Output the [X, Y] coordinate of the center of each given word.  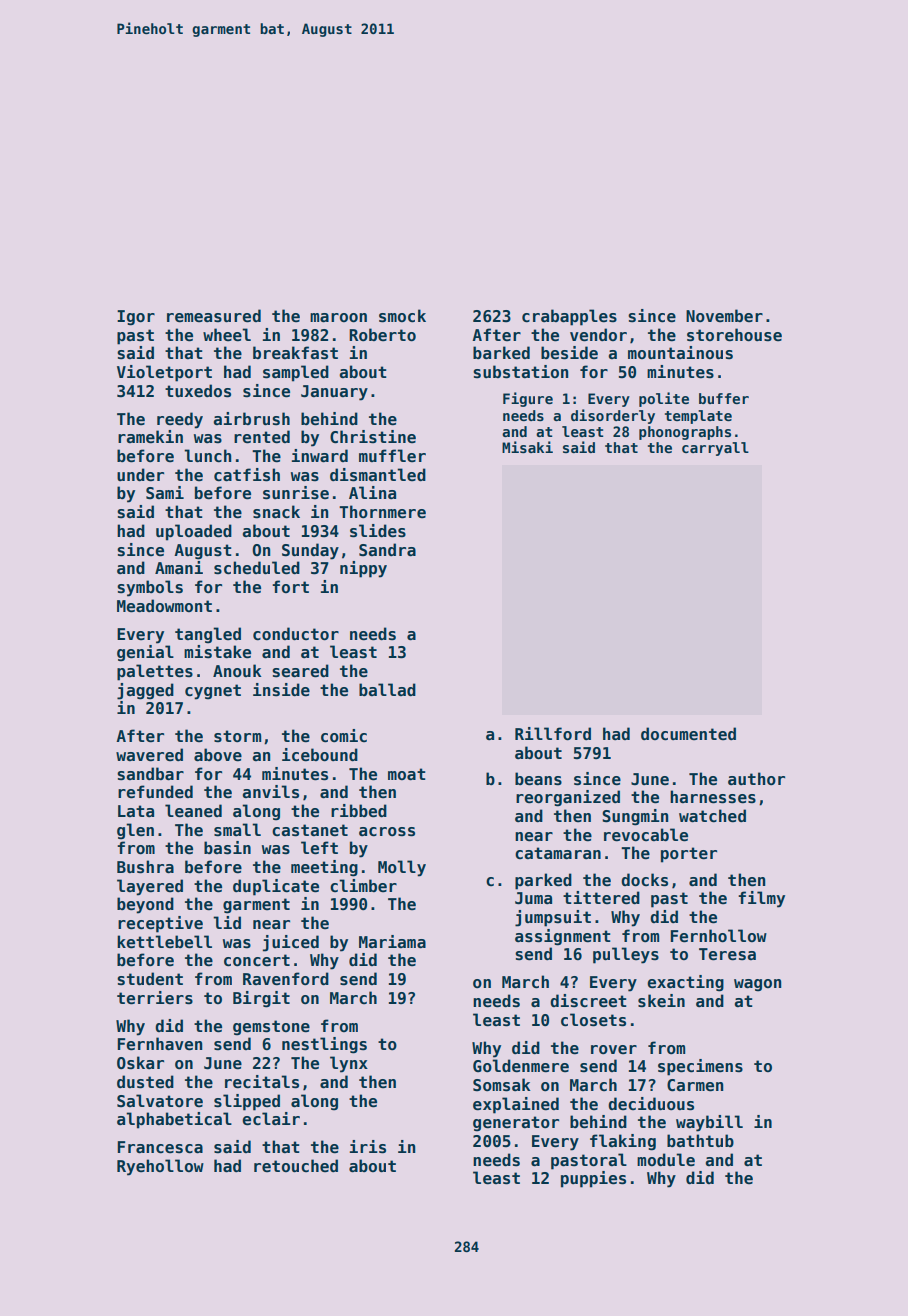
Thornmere [382, 512]
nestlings [324, 1045]
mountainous [680, 353]
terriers [155, 998]
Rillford [553, 734]
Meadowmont [164, 606]
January [334, 393]
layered [150, 887]
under [140, 475]
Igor [136, 318]
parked [543, 881]
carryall [715, 449]
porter [689, 855]
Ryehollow [160, 1167]
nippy [363, 569]
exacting [686, 983]
